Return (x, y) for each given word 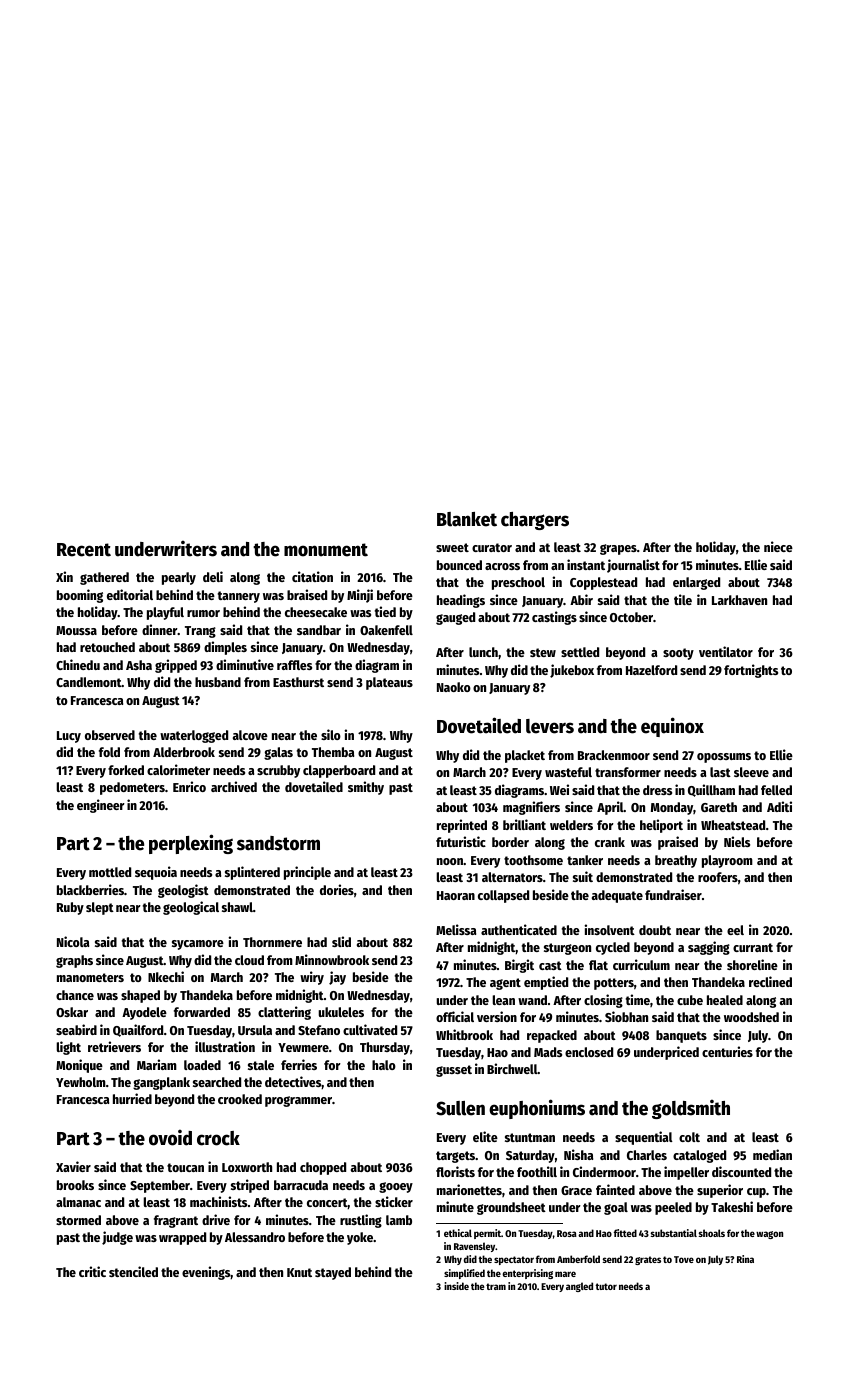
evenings (206, 1273)
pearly (179, 578)
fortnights (751, 671)
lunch (483, 652)
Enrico (189, 786)
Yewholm (81, 1082)
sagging (709, 948)
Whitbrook (464, 1034)
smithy (366, 788)
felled (776, 790)
